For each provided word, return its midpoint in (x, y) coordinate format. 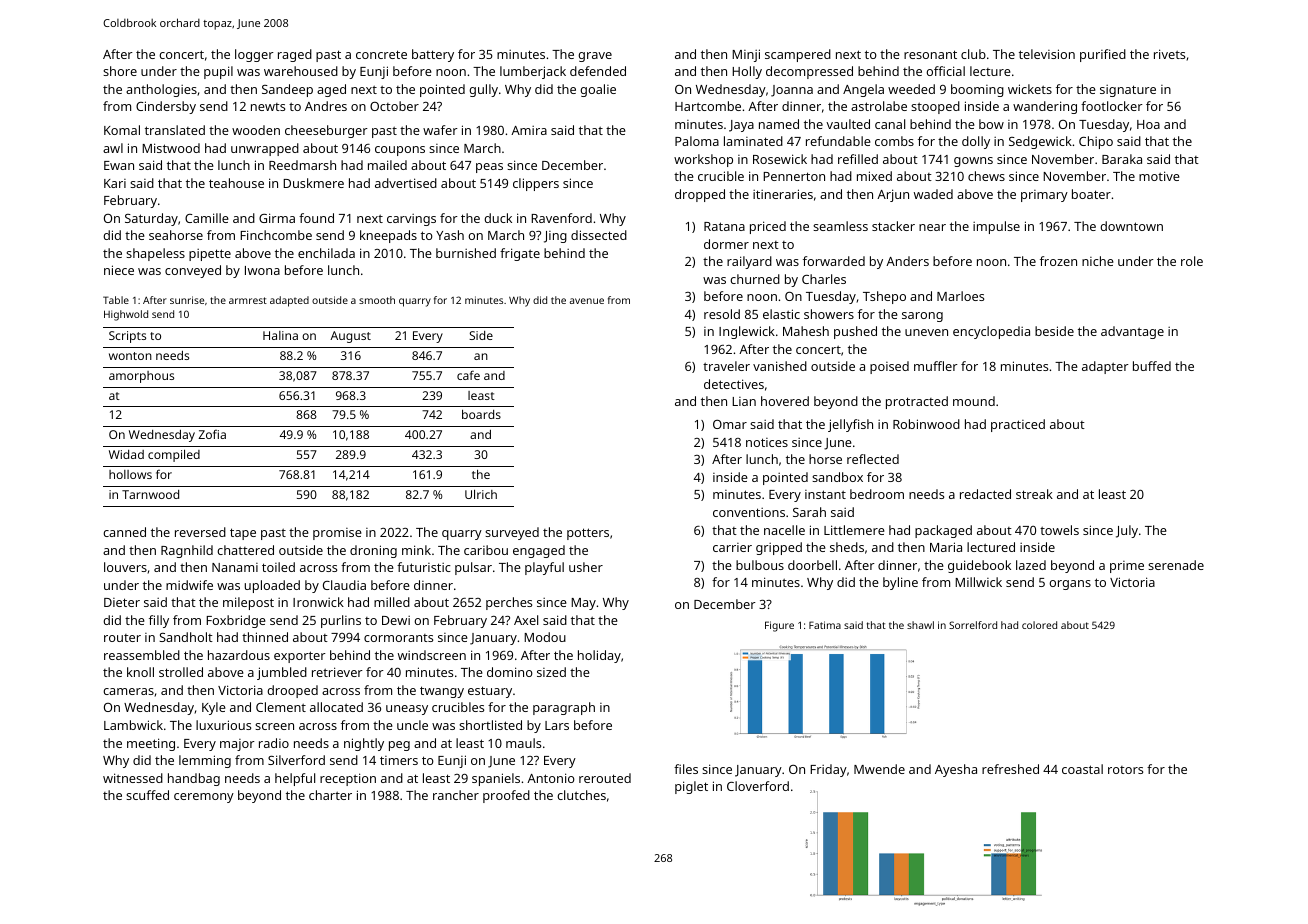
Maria (946, 547)
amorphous (141, 377)
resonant (930, 54)
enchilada (326, 253)
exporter (300, 657)
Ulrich (481, 494)
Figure (779, 626)
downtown (1131, 226)
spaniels (496, 779)
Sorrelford (973, 625)
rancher (456, 795)
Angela (863, 90)
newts (268, 107)
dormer (726, 244)
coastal (1082, 769)
